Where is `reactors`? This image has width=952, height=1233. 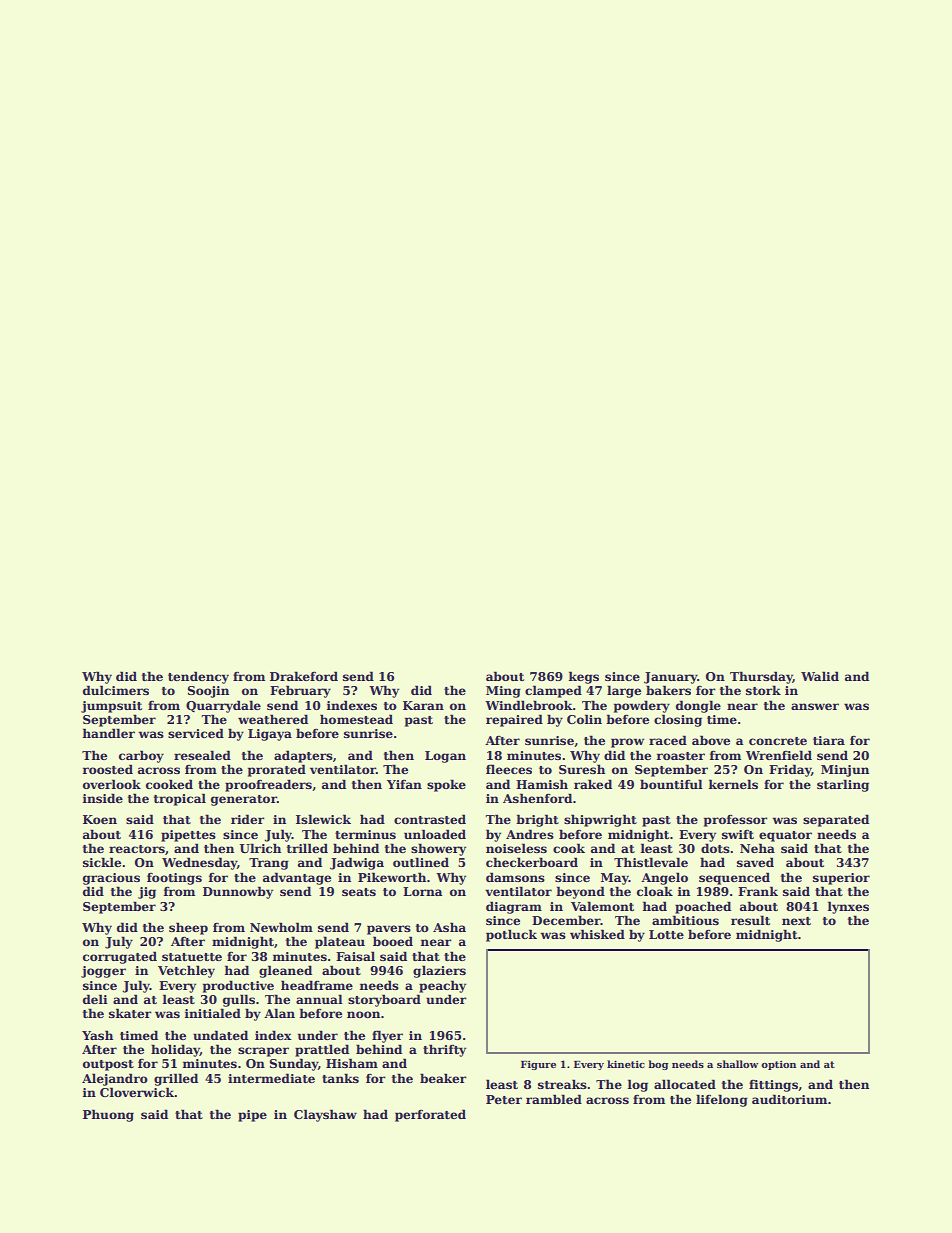
reactors is located at coordinates (137, 849).
